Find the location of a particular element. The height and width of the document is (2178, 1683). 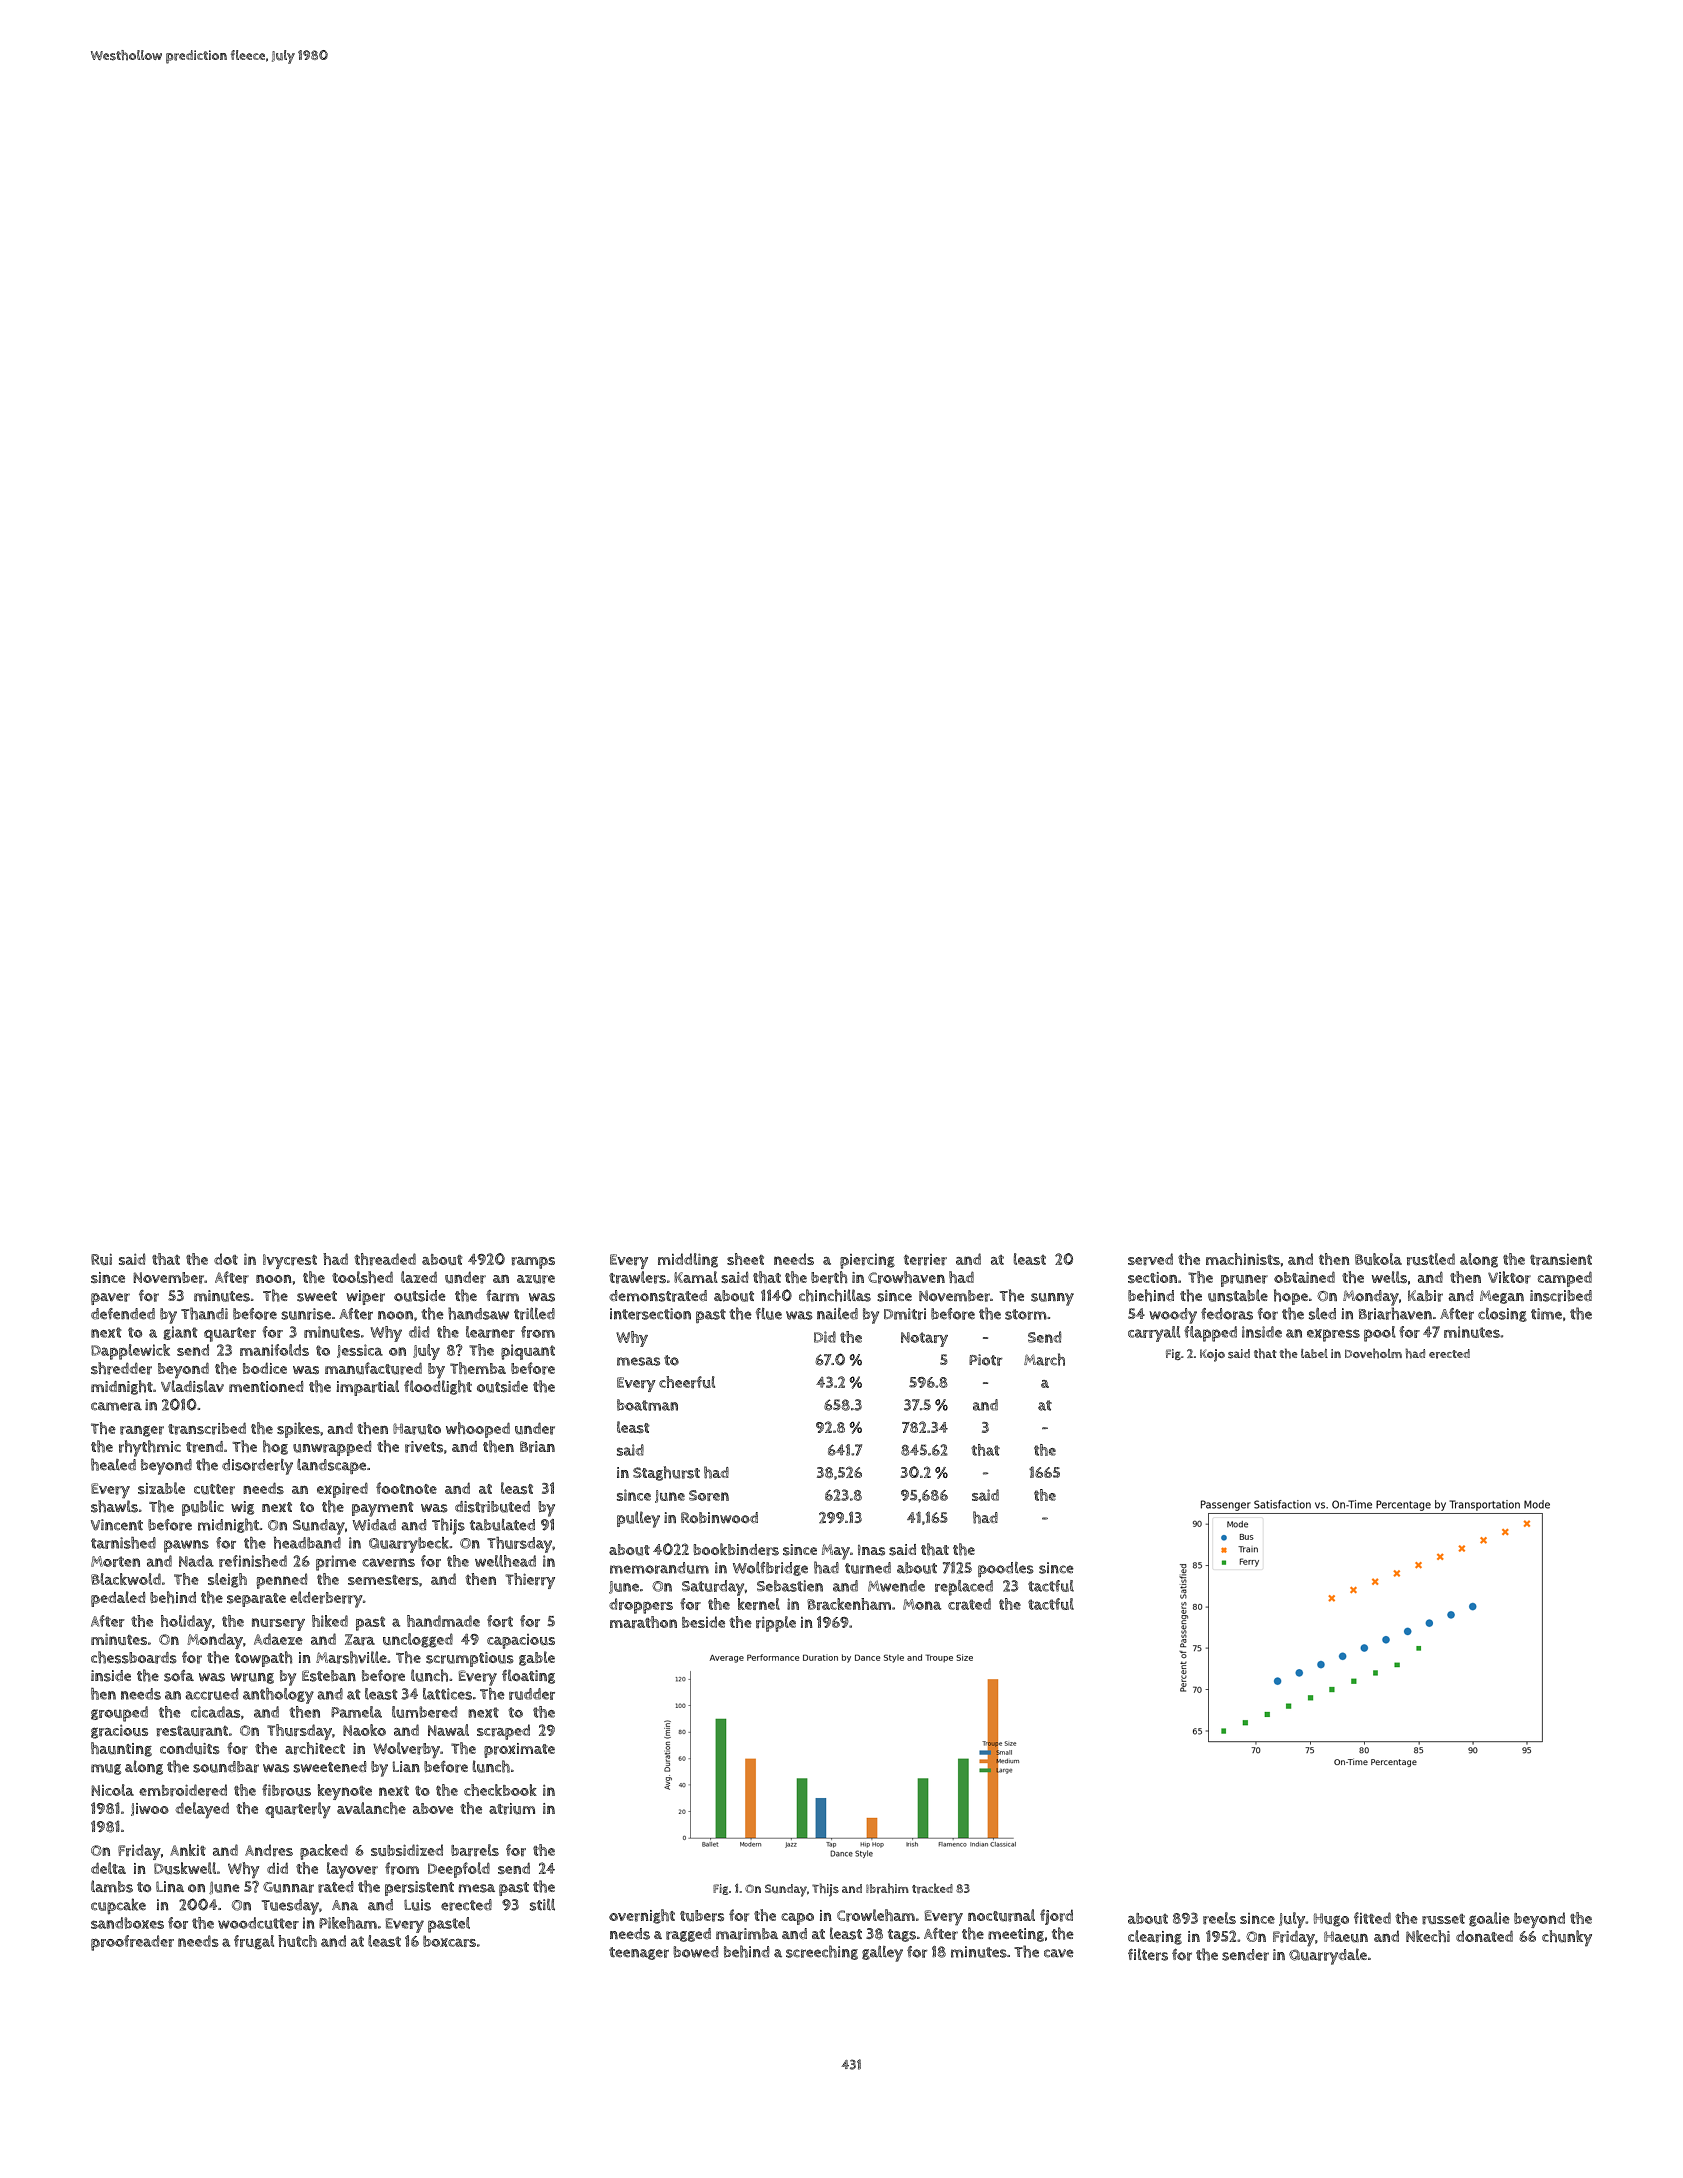

bowed is located at coordinates (695, 1952).
